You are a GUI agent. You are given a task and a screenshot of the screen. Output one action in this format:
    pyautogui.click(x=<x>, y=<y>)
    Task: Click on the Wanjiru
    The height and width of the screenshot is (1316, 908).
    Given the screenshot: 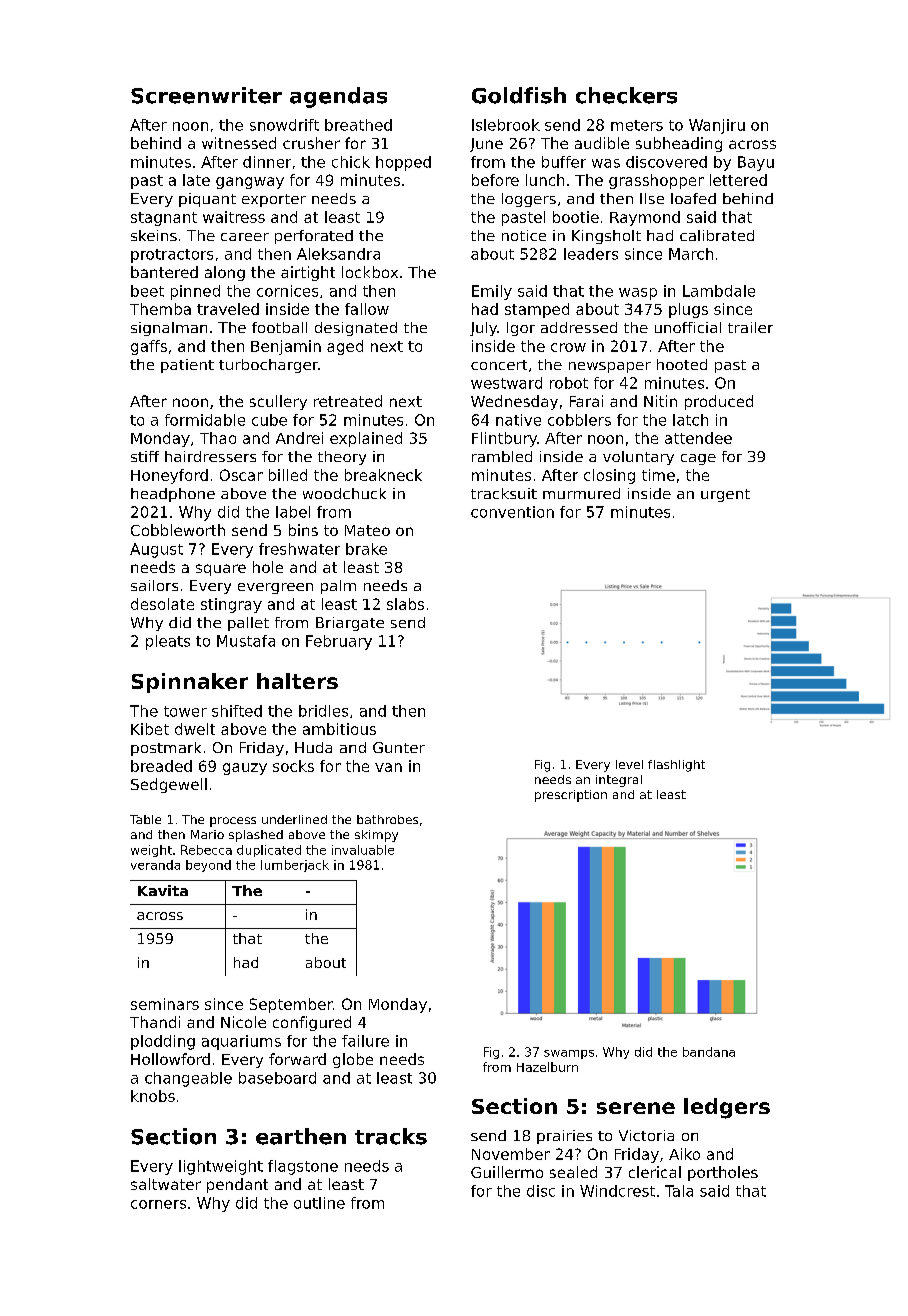 What is the action you would take?
    pyautogui.click(x=717, y=126)
